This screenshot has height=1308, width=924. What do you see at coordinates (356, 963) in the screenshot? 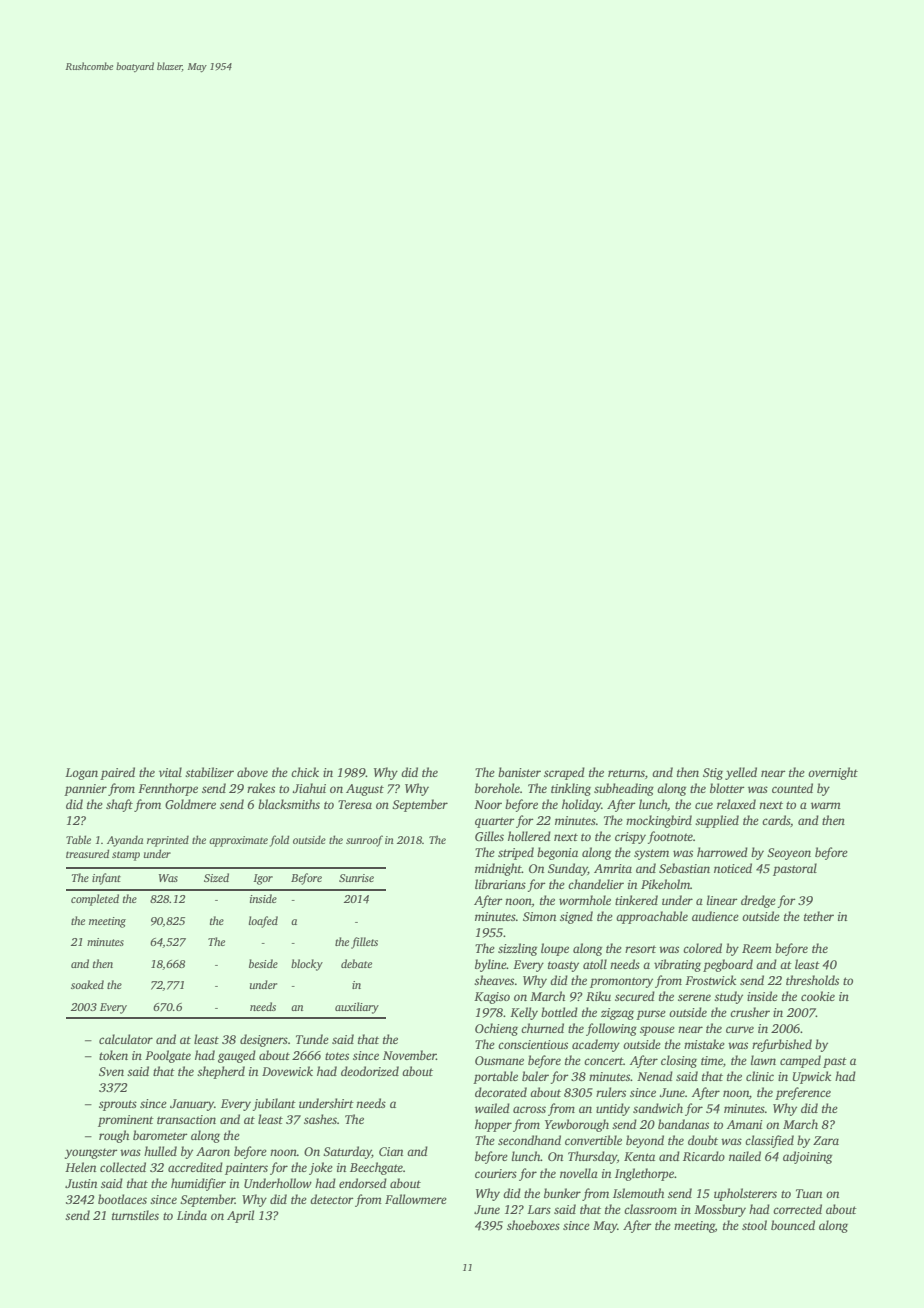
I see `debate` at bounding box center [356, 963].
